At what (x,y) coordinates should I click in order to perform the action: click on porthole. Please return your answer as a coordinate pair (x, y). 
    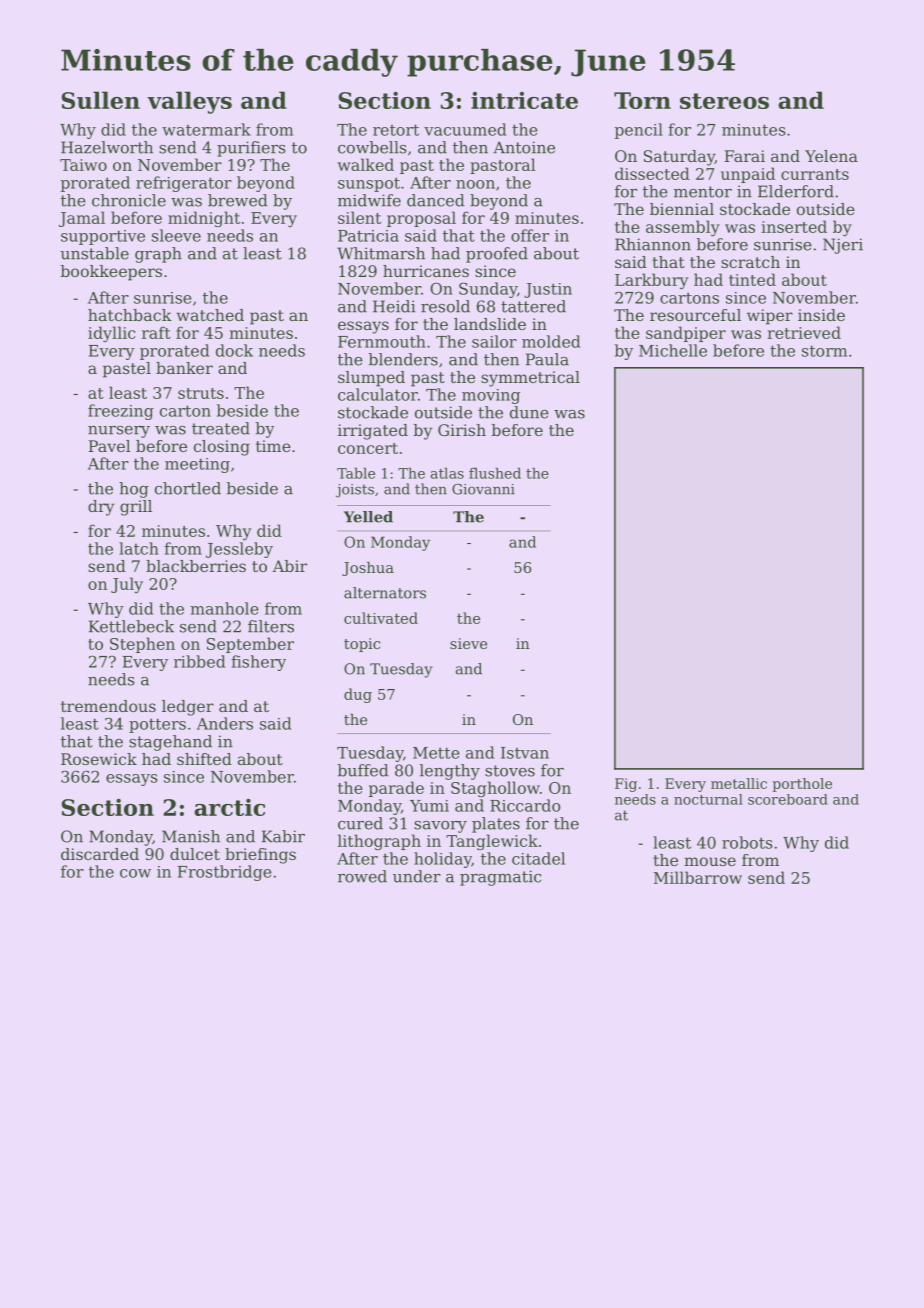
    Looking at the image, I should click on (802, 785).
